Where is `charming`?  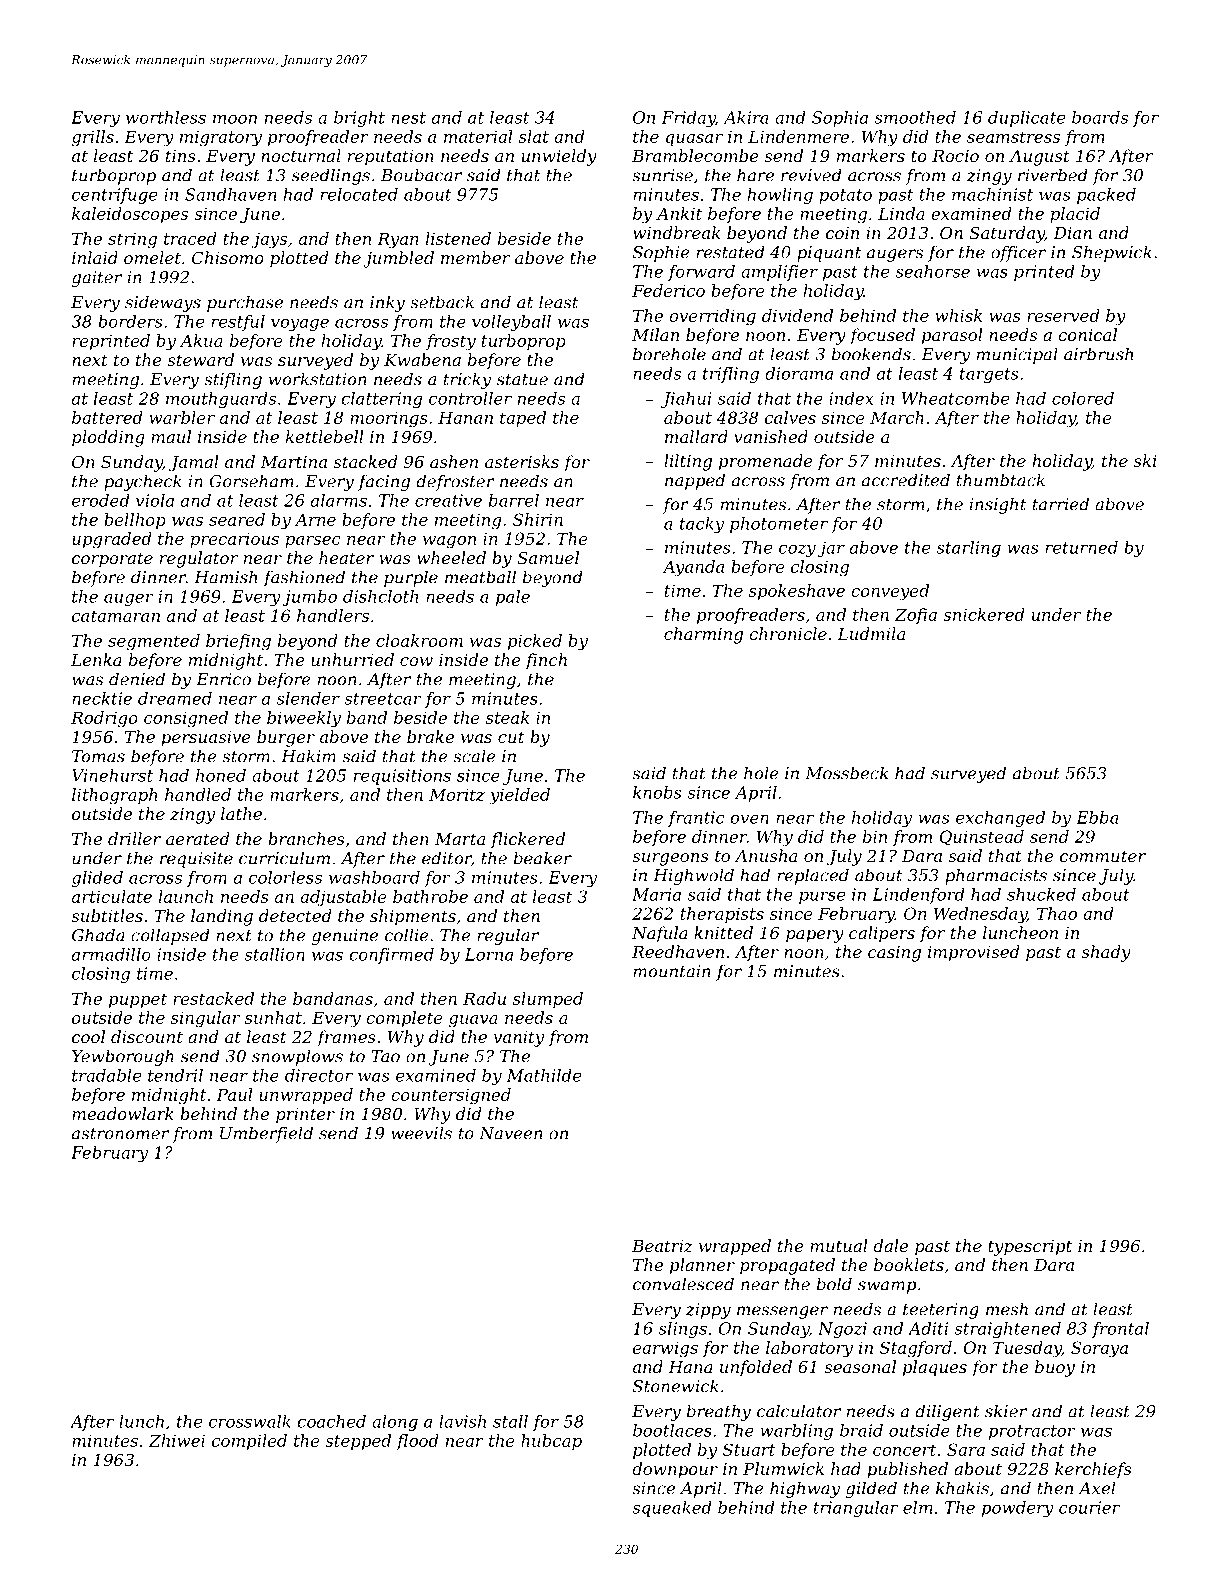 charming is located at coordinates (703, 635).
